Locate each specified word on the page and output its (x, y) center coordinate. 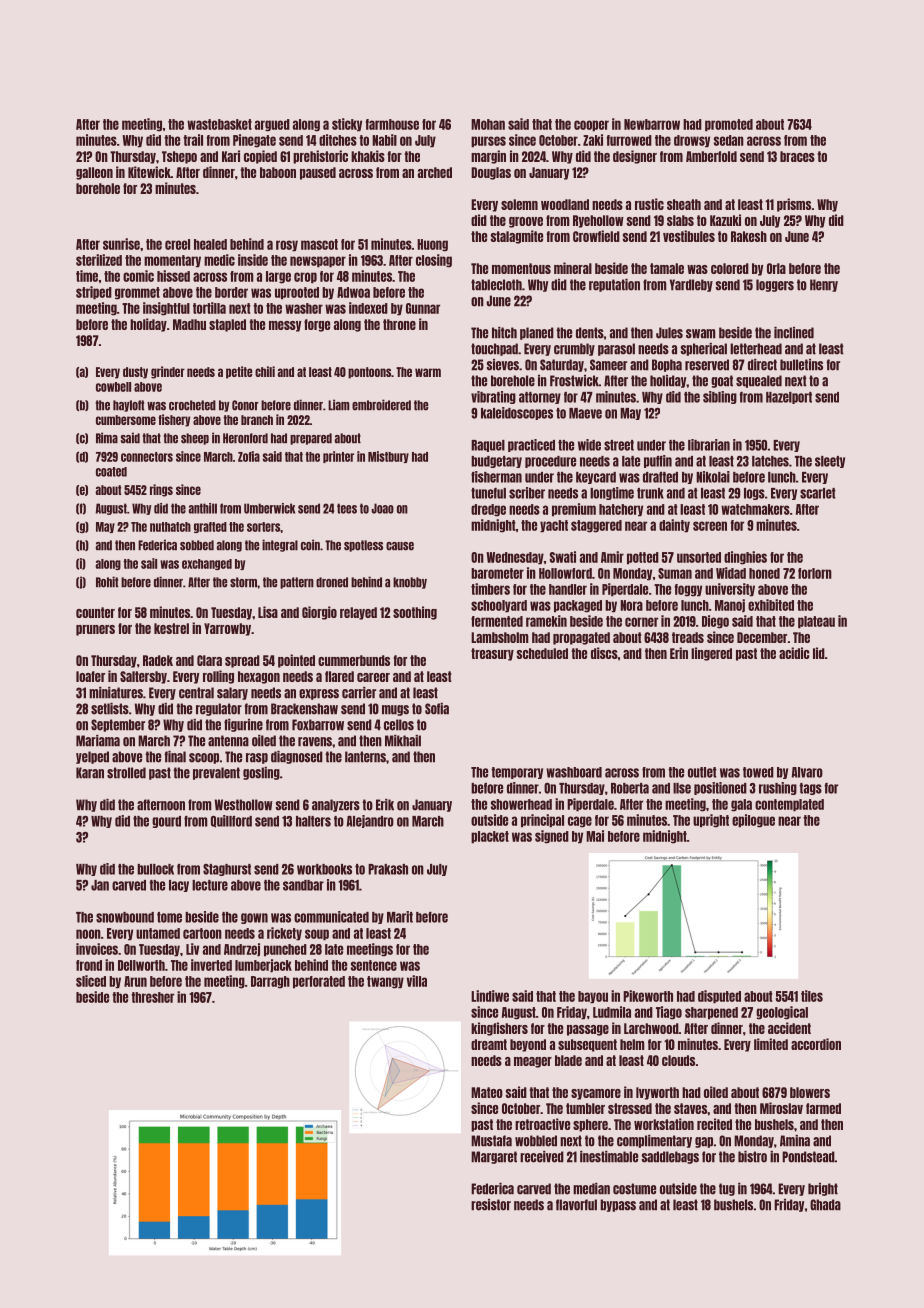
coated (111, 472)
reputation (614, 285)
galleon (94, 173)
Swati (563, 557)
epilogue (753, 821)
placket (490, 837)
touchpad (494, 349)
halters (313, 821)
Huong (432, 245)
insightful (166, 309)
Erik (385, 805)
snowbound (125, 917)
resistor (491, 1205)
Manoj (730, 606)
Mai (595, 836)
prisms (794, 205)
